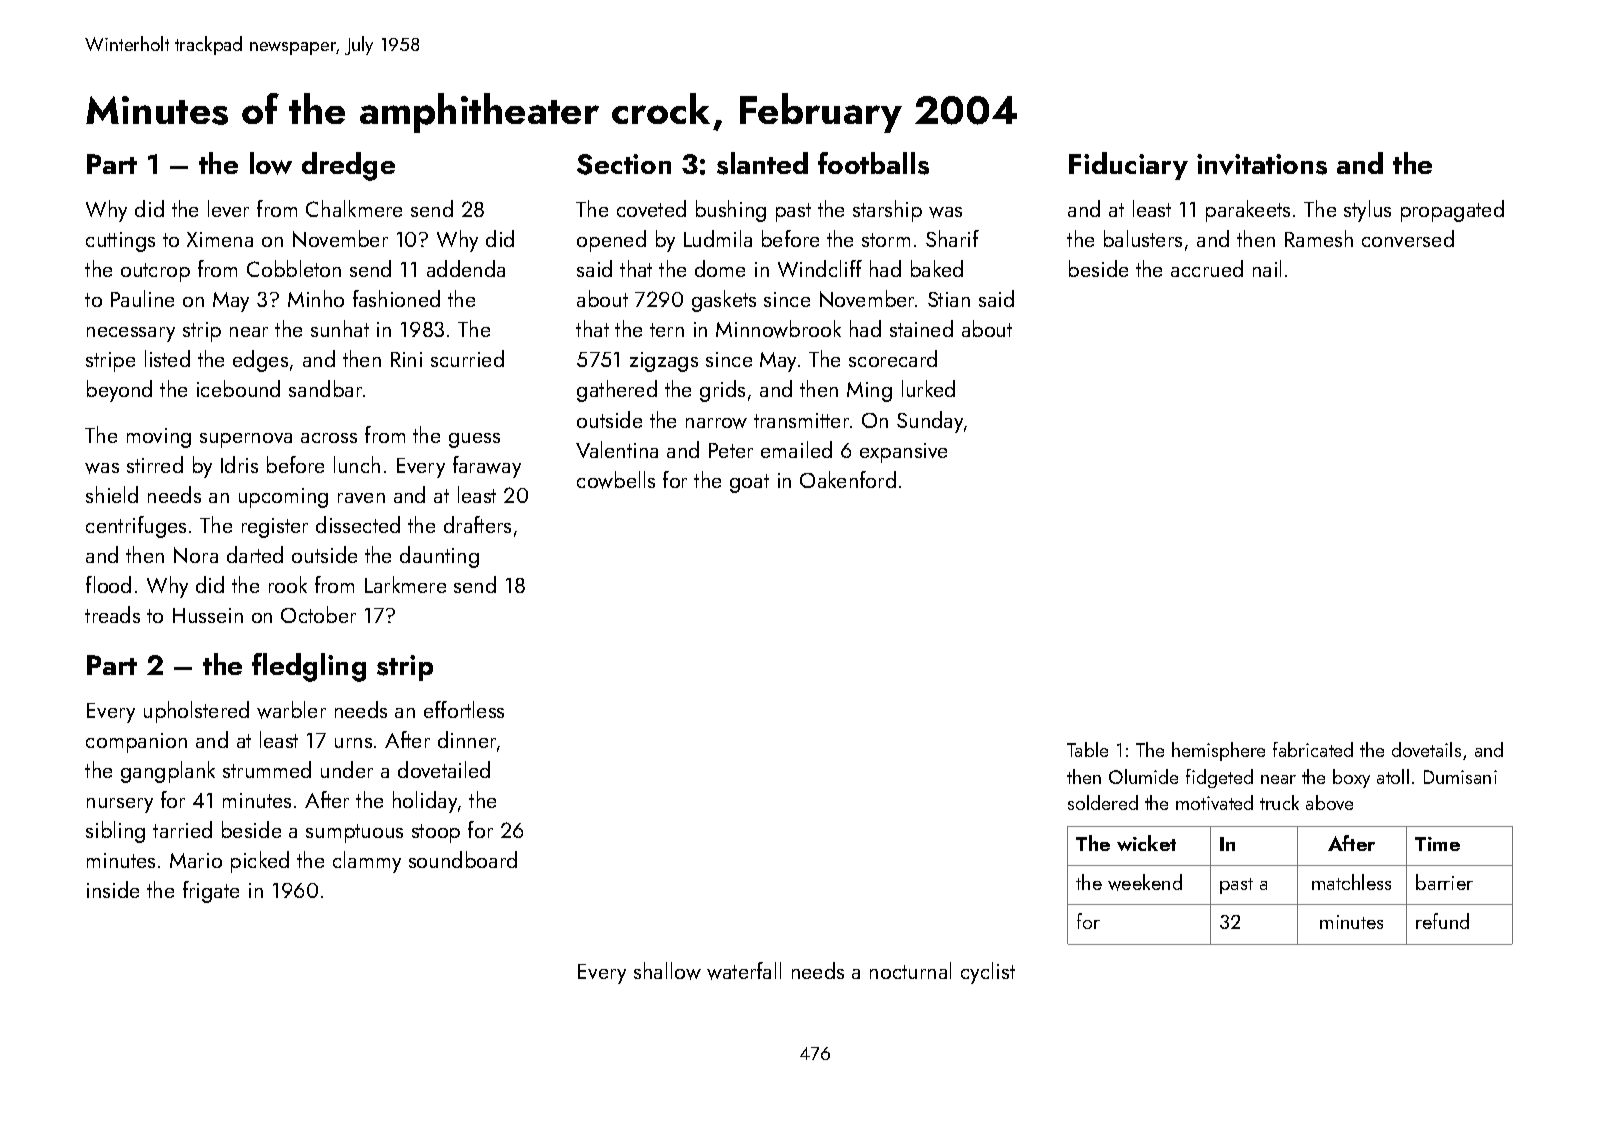 The height and width of the page is (1130, 1598). What do you see at coordinates (762, 163) in the page?
I see `slanted` at bounding box center [762, 163].
